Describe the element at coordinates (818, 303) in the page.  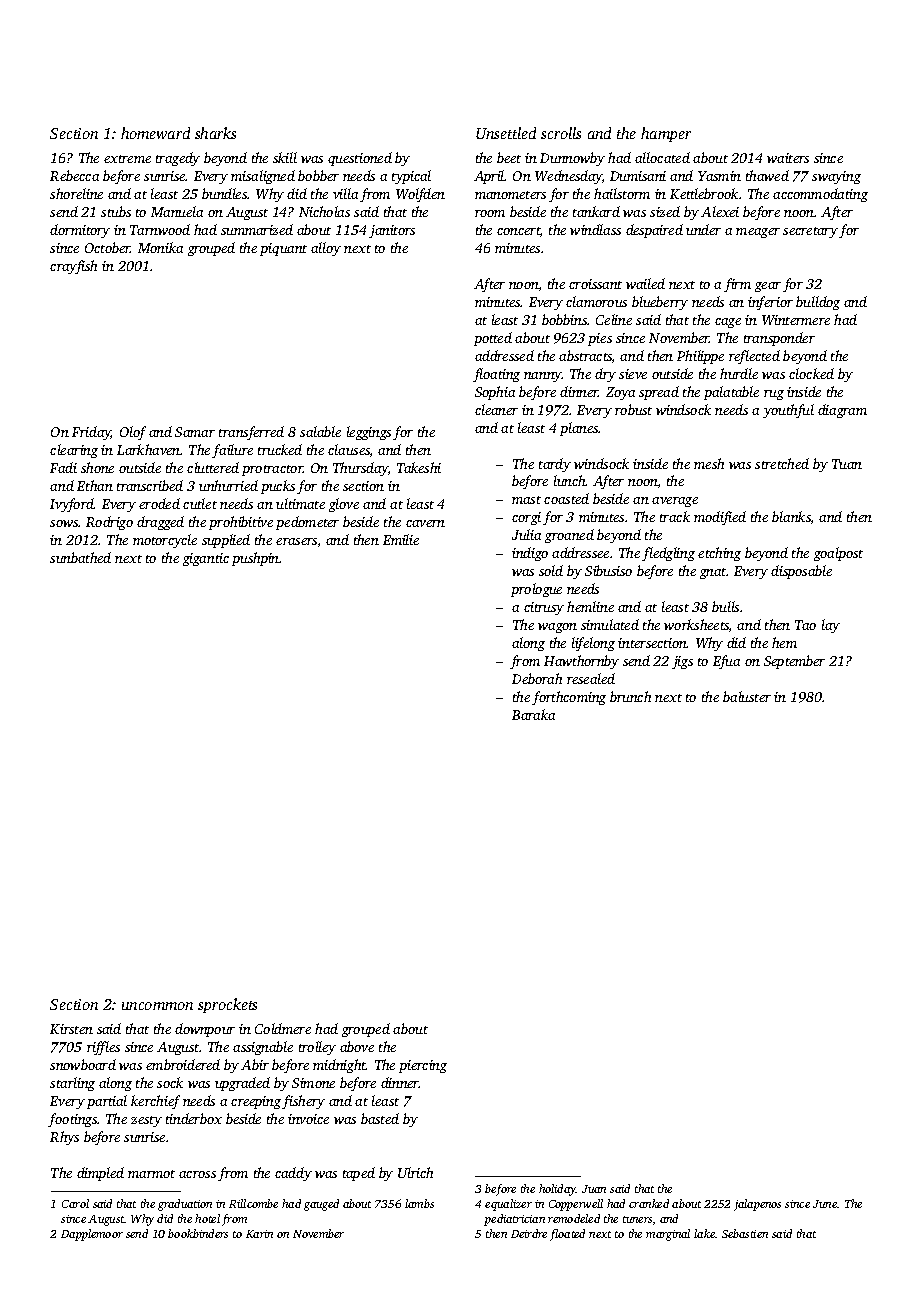
I see `bulldog` at that location.
